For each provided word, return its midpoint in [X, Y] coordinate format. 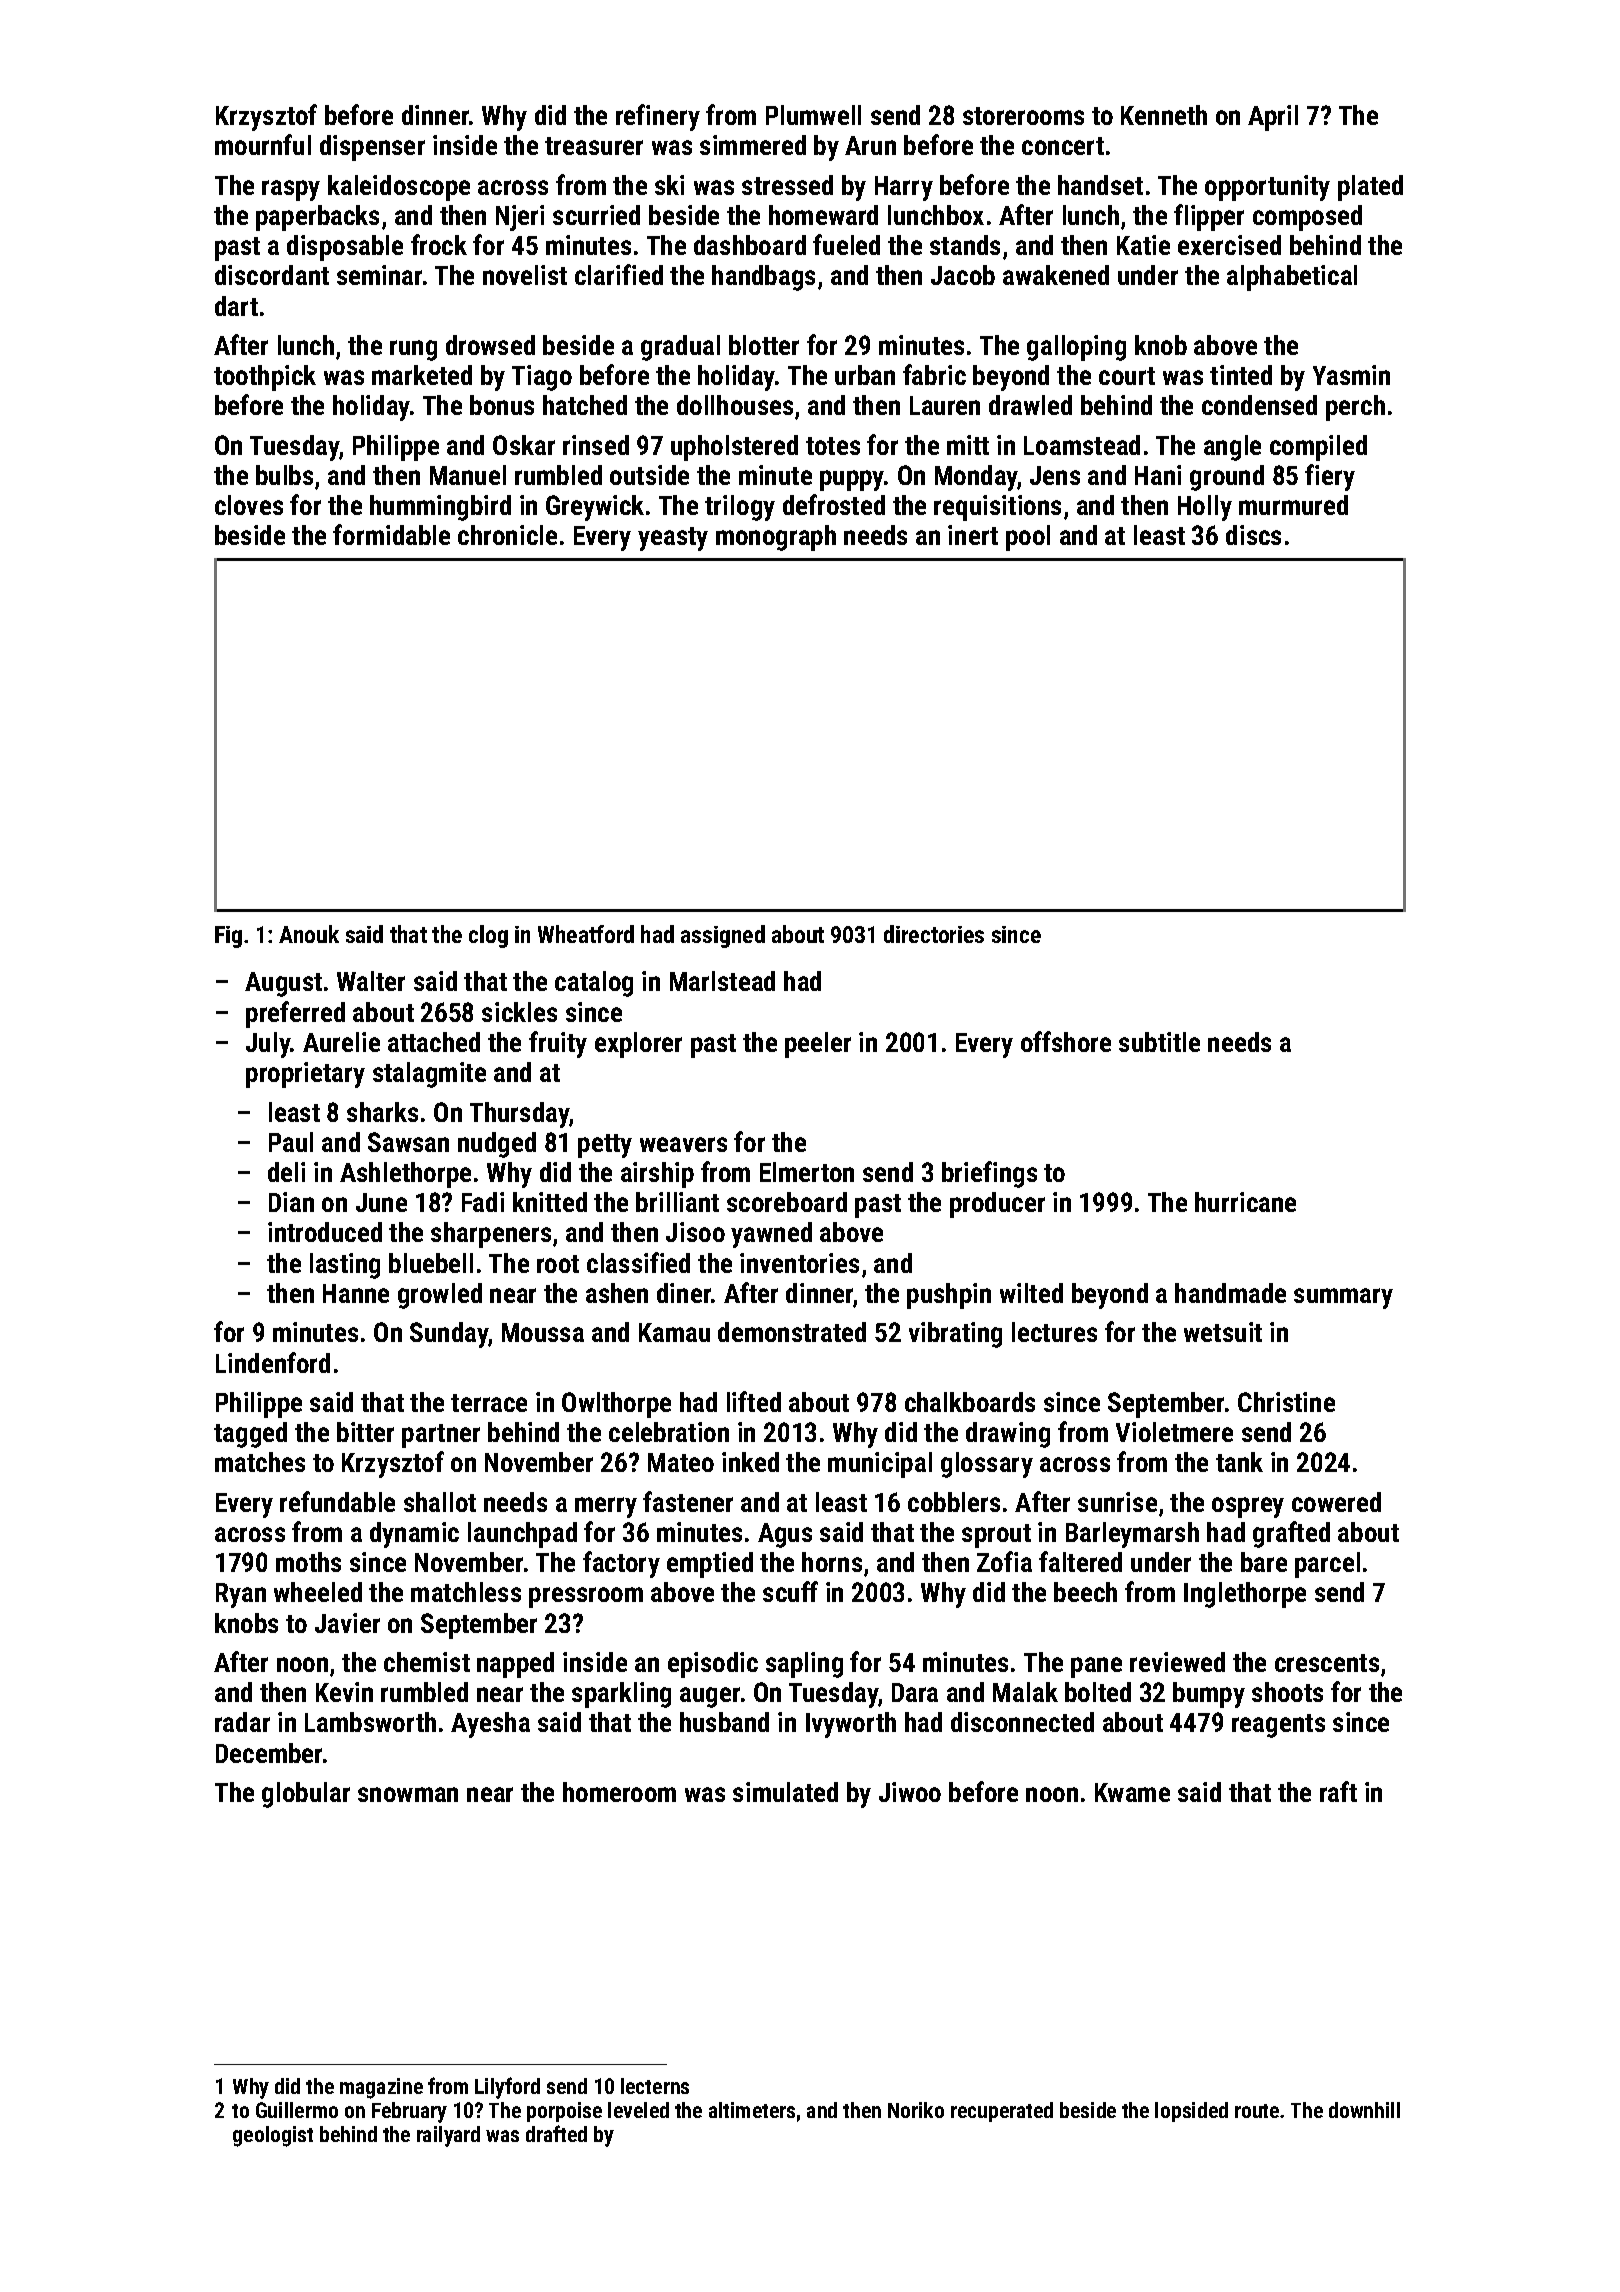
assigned [723, 936]
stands [965, 245]
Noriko [916, 2110]
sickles [519, 1012]
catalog [594, 984]
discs [1253, 535]
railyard [448, 2136]
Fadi [483, 1202]
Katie [1143, 245]
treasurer [594, 146]
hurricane [1245, 1202]
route [1257, 2111]
